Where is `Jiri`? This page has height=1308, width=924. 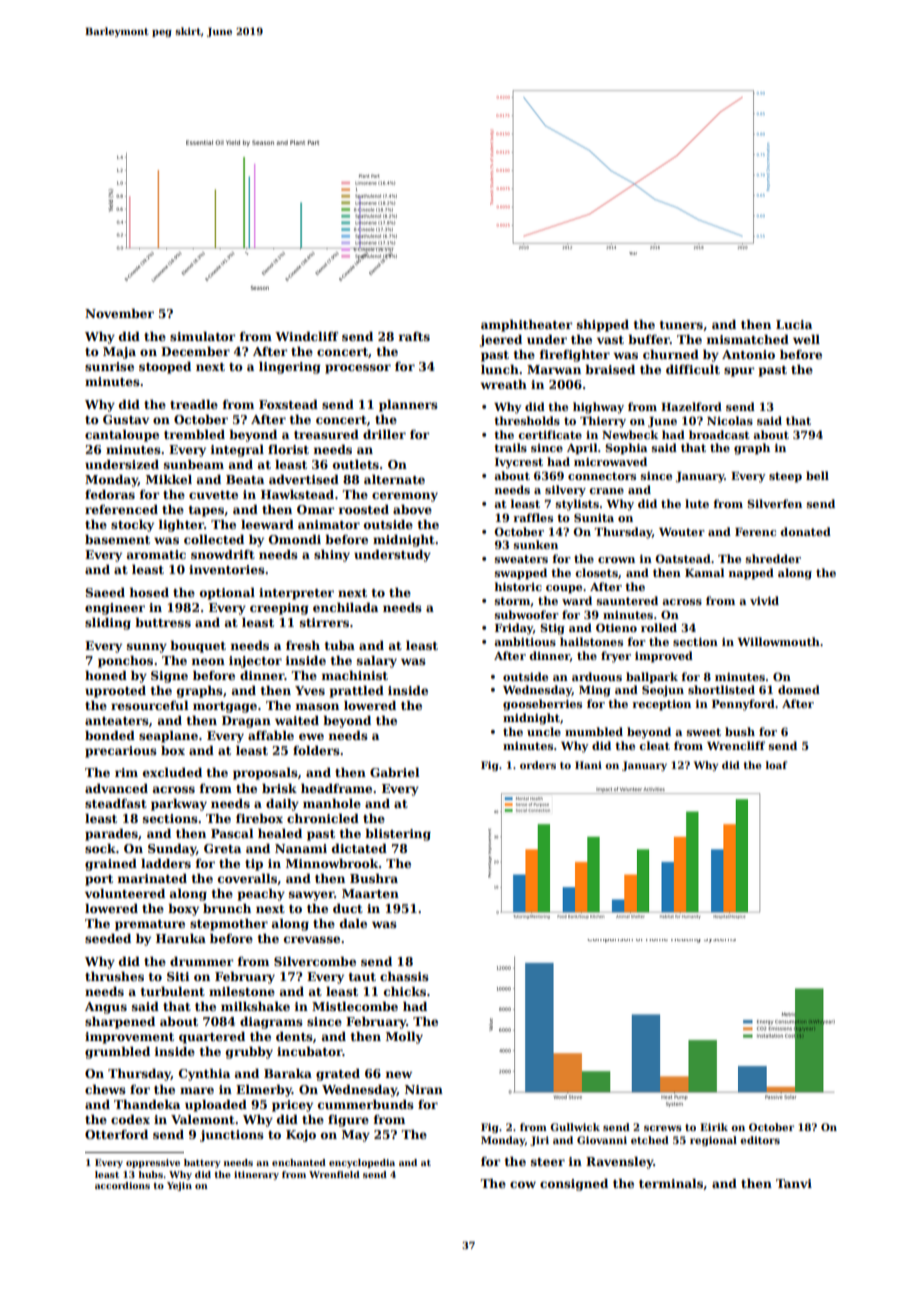 Jiri is located at coordinates (539, 1141).
